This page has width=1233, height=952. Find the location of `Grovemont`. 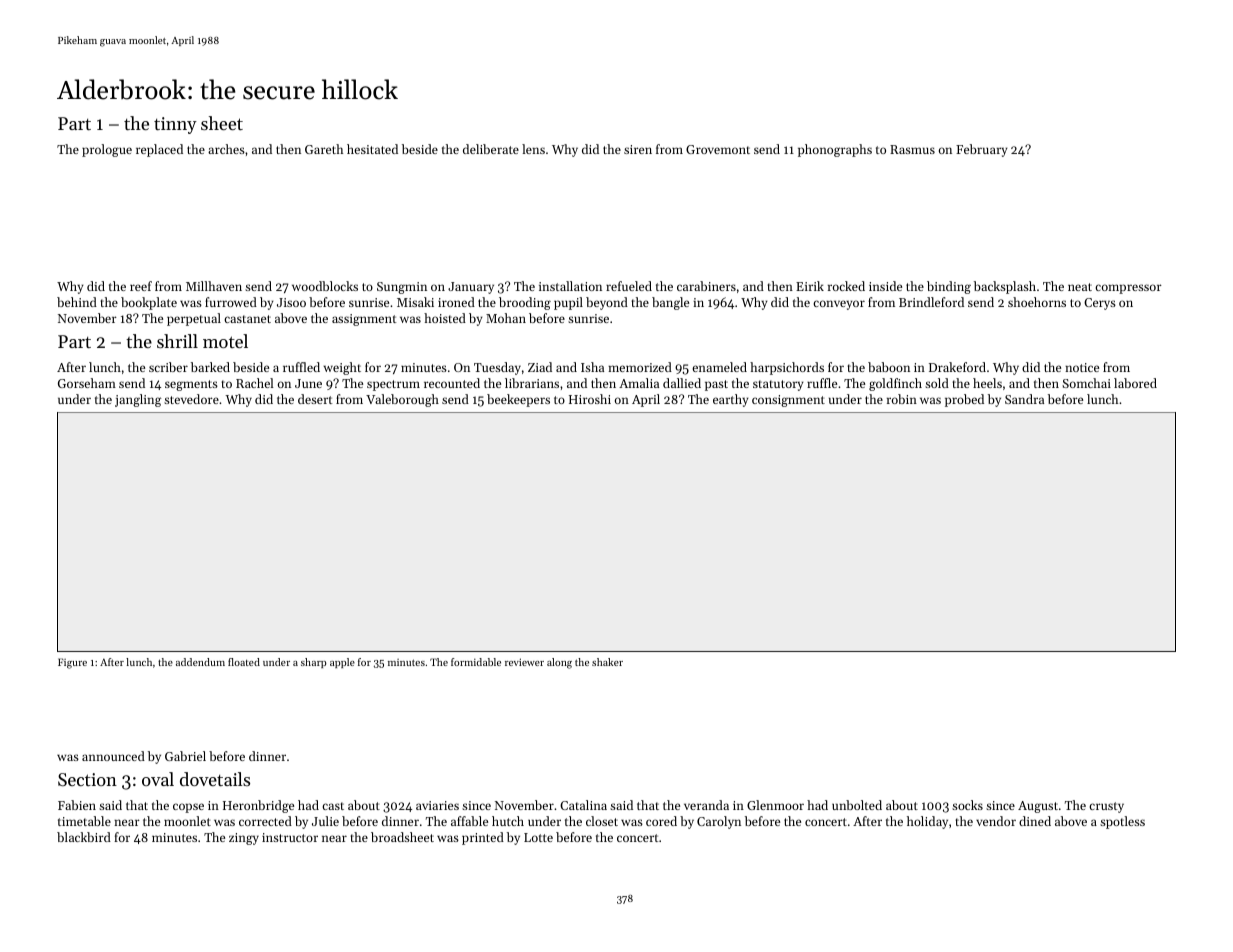

Grovemont is located at coordinates (718, 149).
